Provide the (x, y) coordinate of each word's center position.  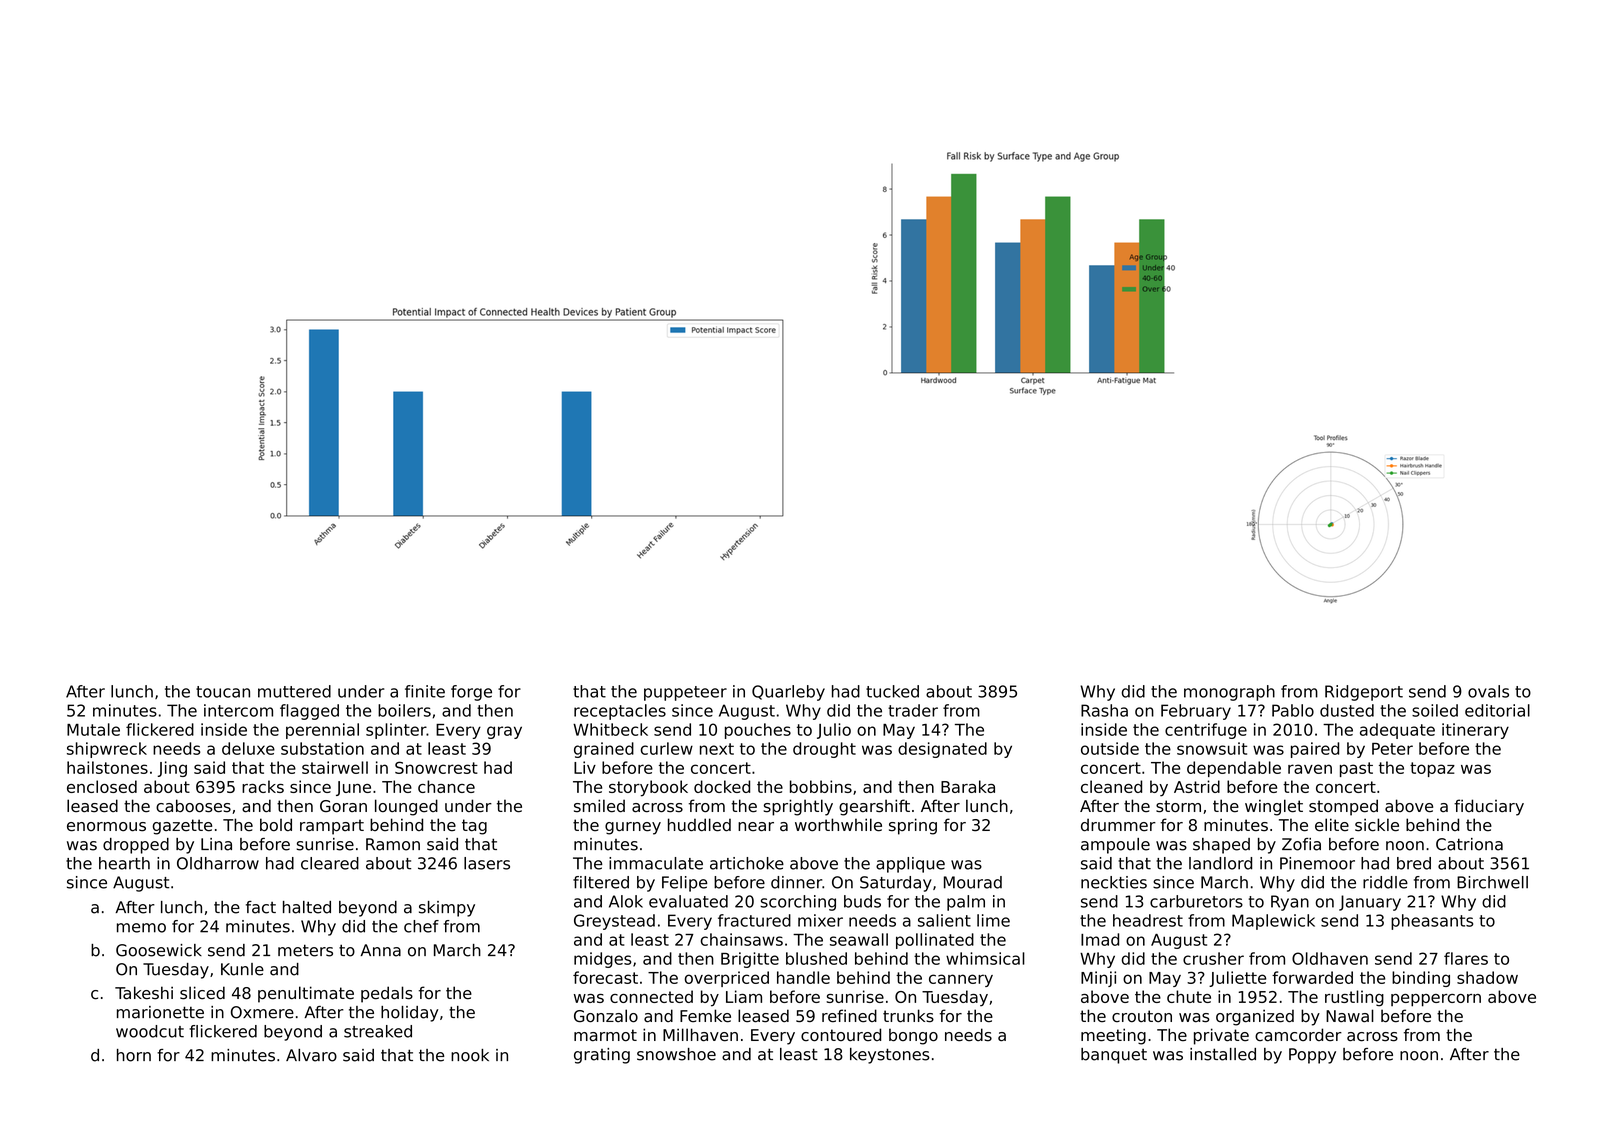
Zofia (1301, 844)
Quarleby (788, 693)
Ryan (1290, 903)
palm (966, 903)
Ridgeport (1364, 693)
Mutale (93, 729)
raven (1310, 769)
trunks (908, 1016)
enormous (106, 827)
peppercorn (1436, 1000)
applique (910, 865)
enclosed (102, 786)
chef (421, 926)
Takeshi (144, 993)
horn (134, 1055)
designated (942, 750)
